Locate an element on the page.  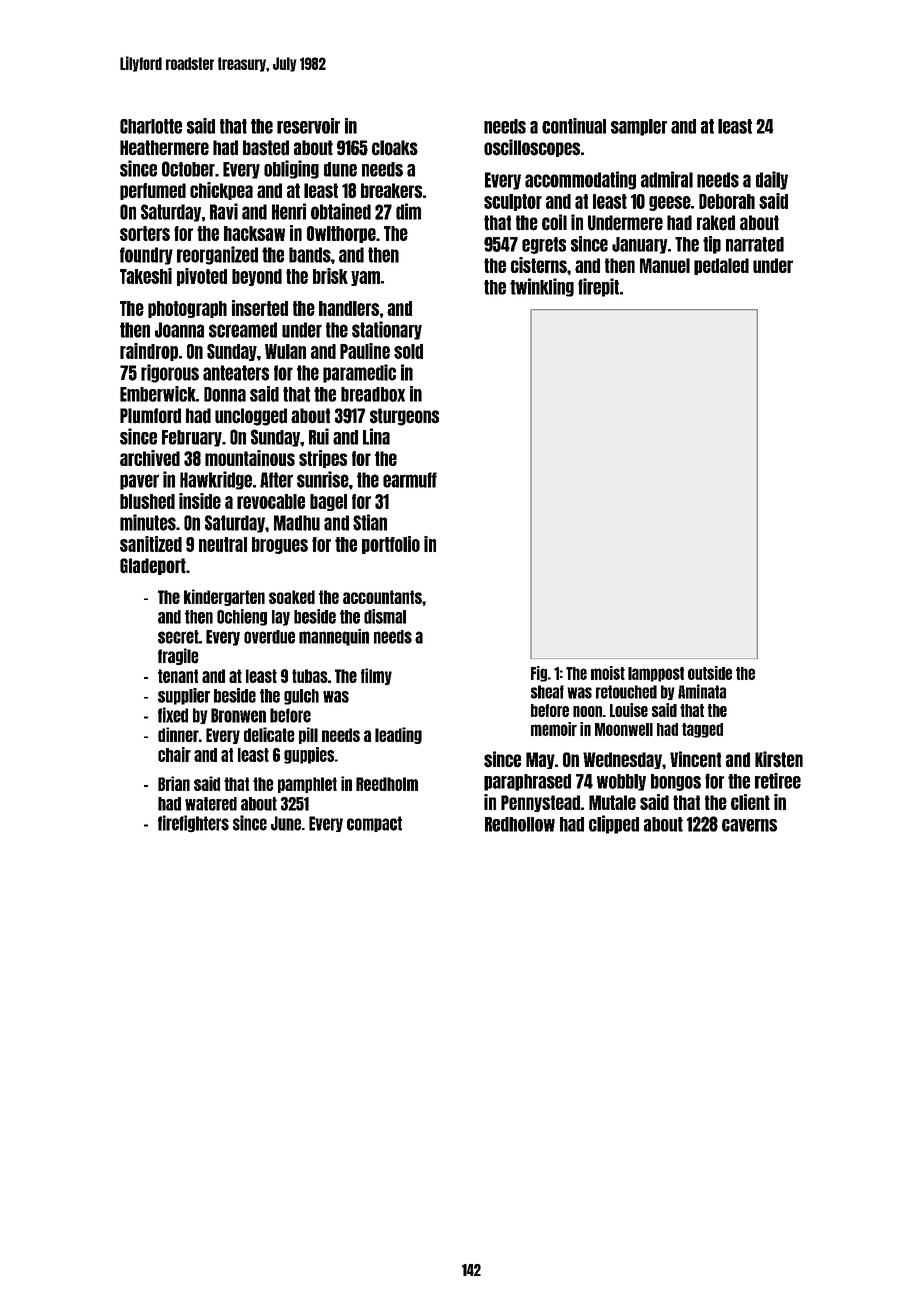
outside is located at coordinates (710, 673).
